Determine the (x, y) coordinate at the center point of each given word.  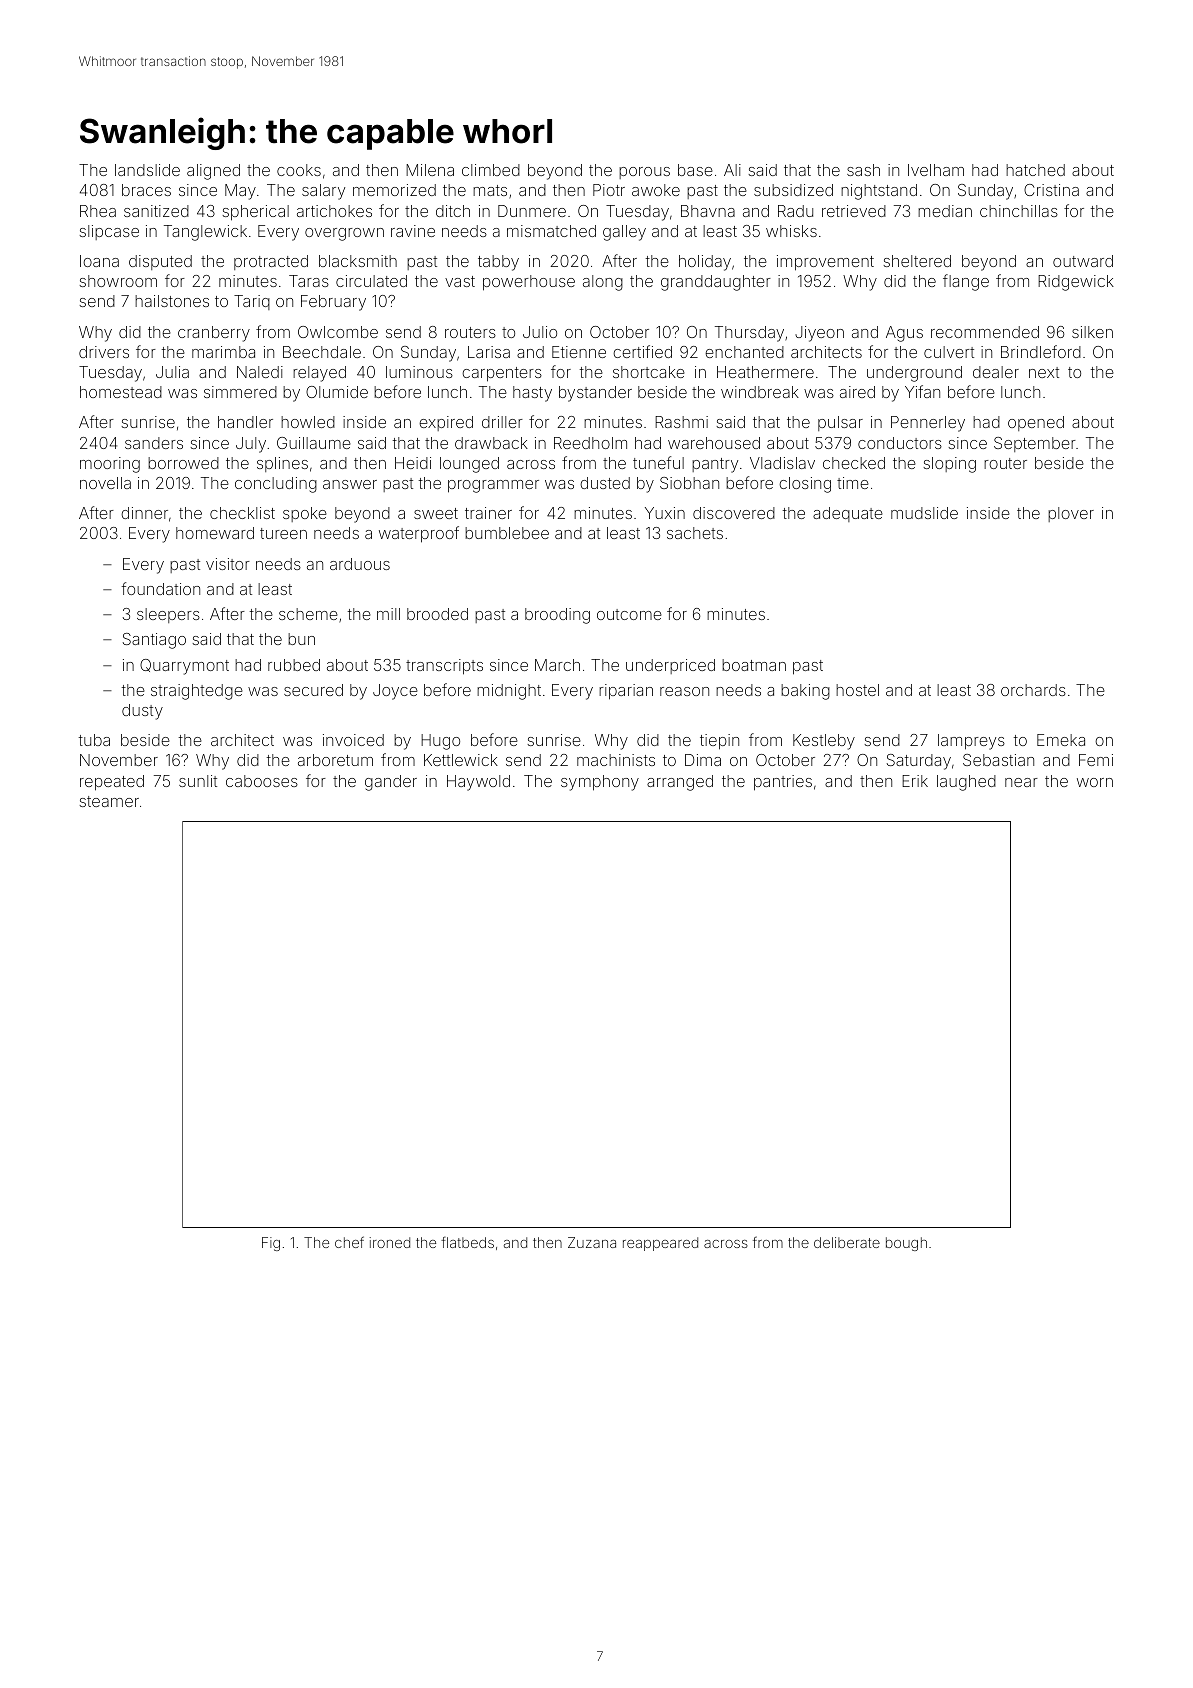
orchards (1033, 690)
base (695, 170)
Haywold (478, 783)
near (1021, 782)
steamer (109, 801)
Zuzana (592, 1242)
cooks (299, 170)
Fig (271, 1244)
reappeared (660, 1244)
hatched (1035, 170)
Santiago (154, 641)
